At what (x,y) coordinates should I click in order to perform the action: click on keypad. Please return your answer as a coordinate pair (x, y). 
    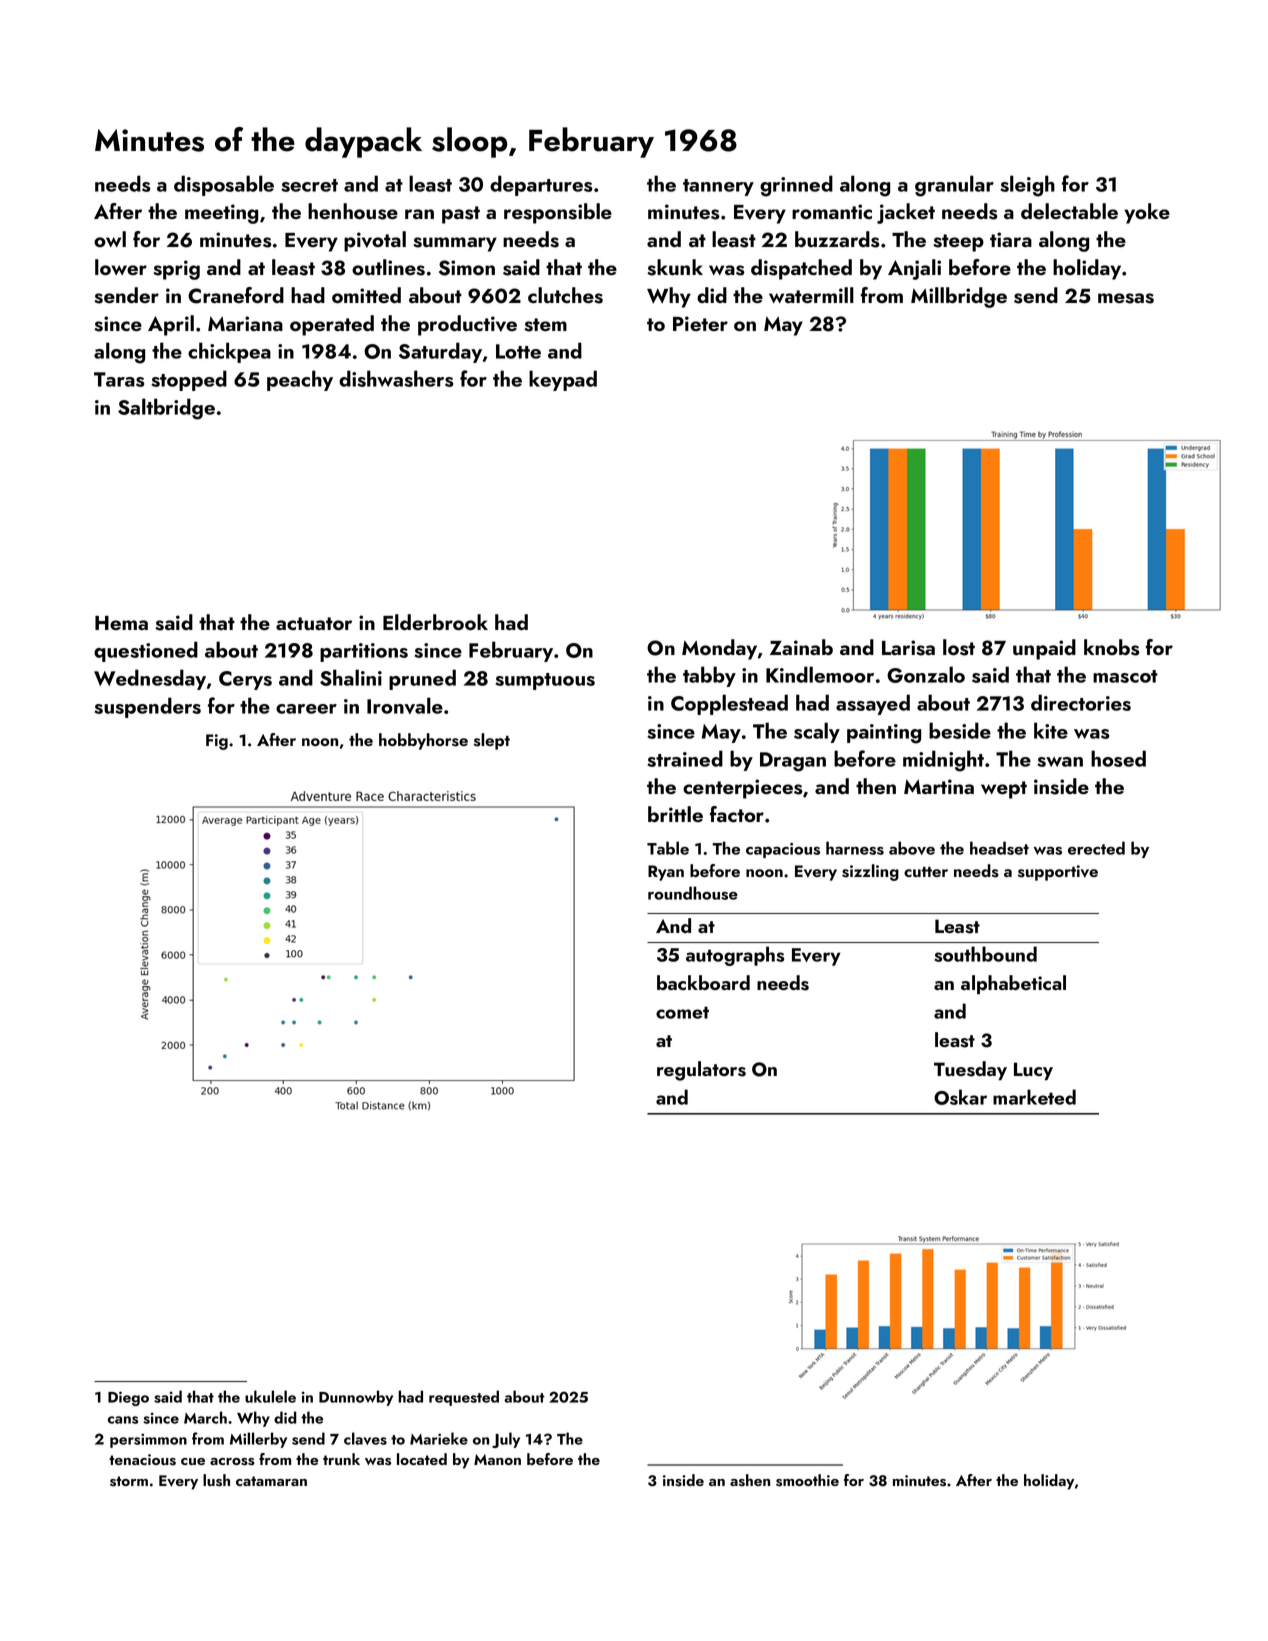
    Looking at the image, I should click on (563, 380).
